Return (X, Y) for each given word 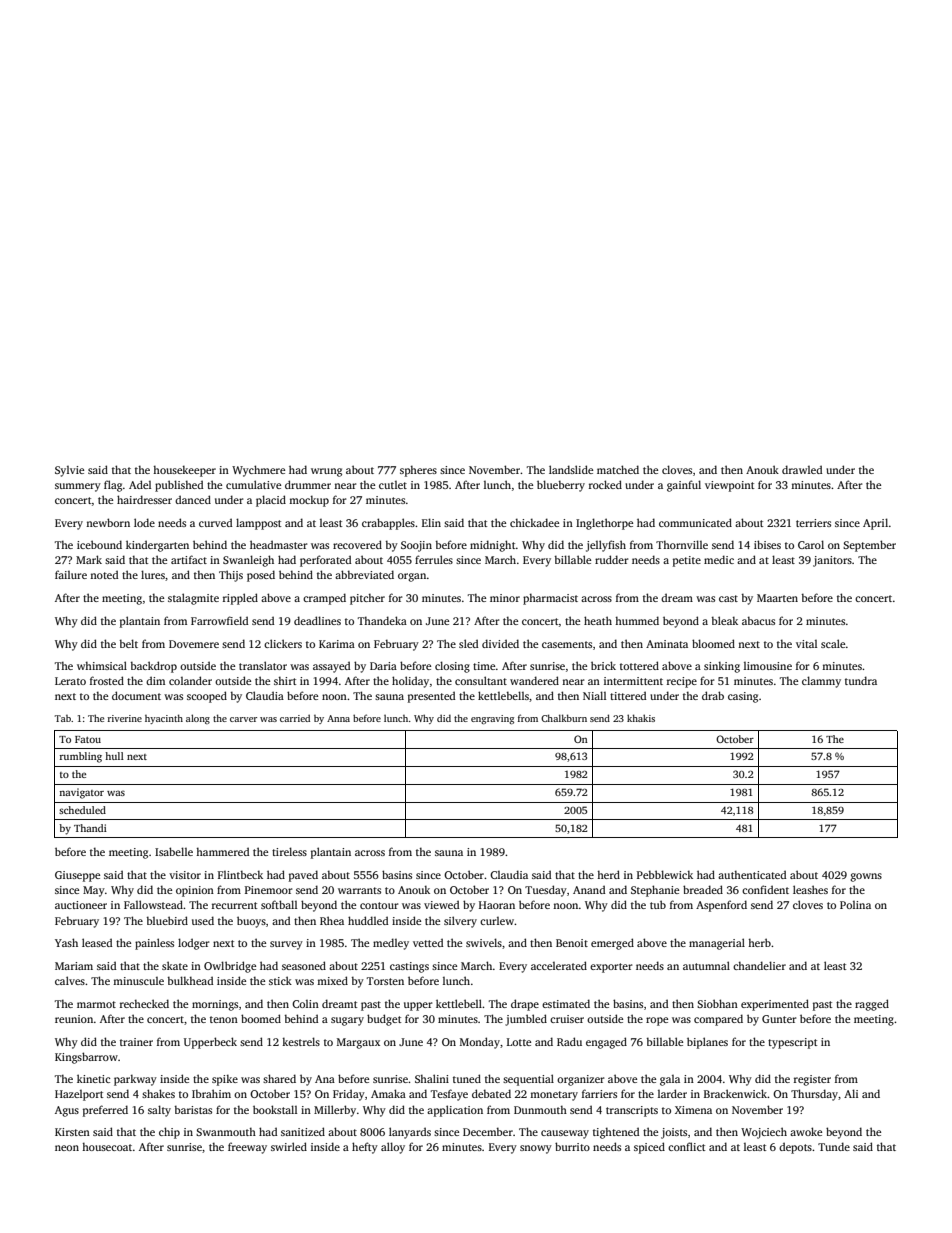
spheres (418, 471)
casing (743, 697)
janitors (832, 561)
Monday (480, 1043)
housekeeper (184, 471)
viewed (441, 904)
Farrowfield (219, 620)
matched (618, 469)
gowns (866, 877)
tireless (289, 851)
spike (225, 1080)
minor (505, 598)
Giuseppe (77, 876)
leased (97, 942)
